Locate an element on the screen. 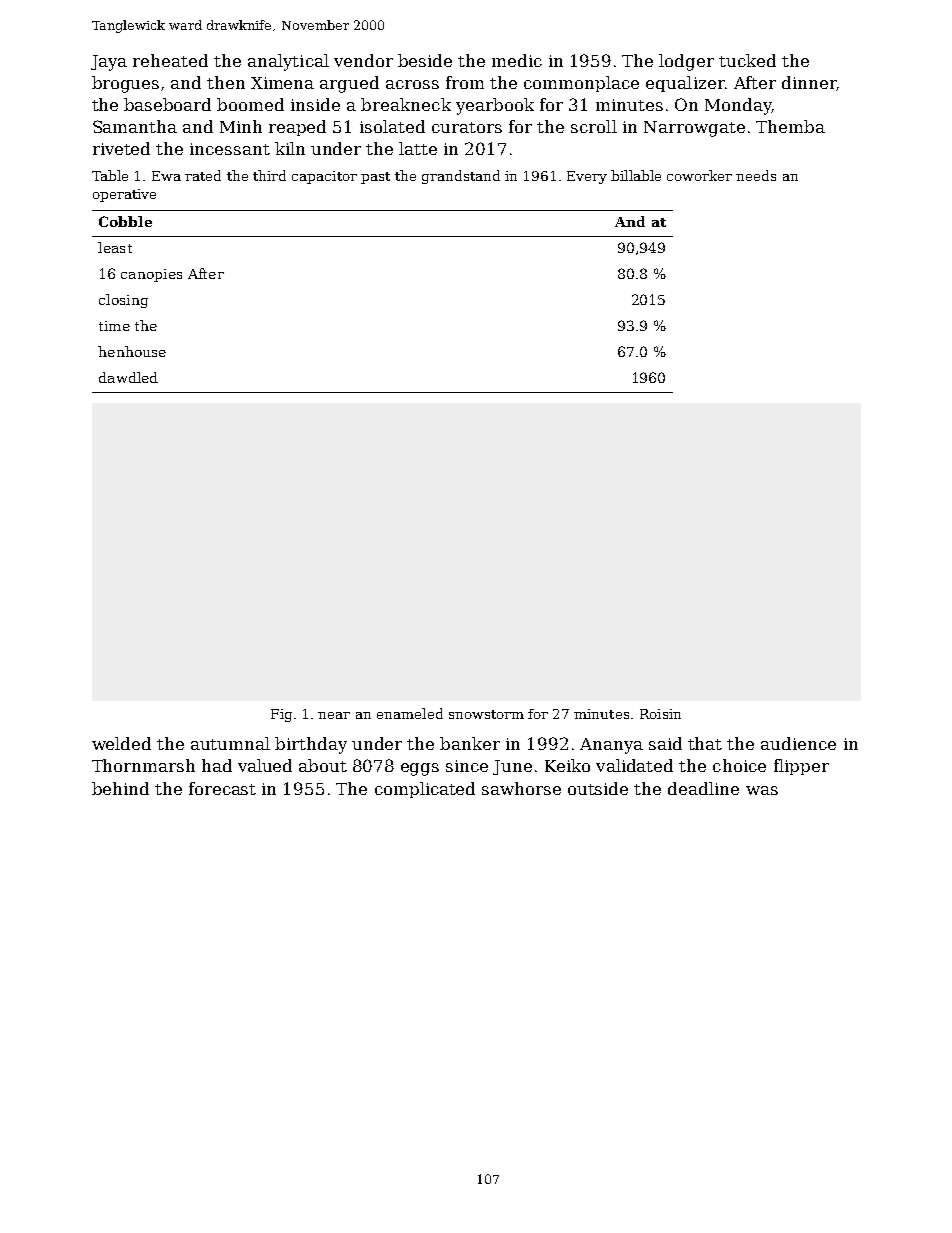 The width and height of the screenshot is (952, 1233). since is located at coordinates (467, 766).
